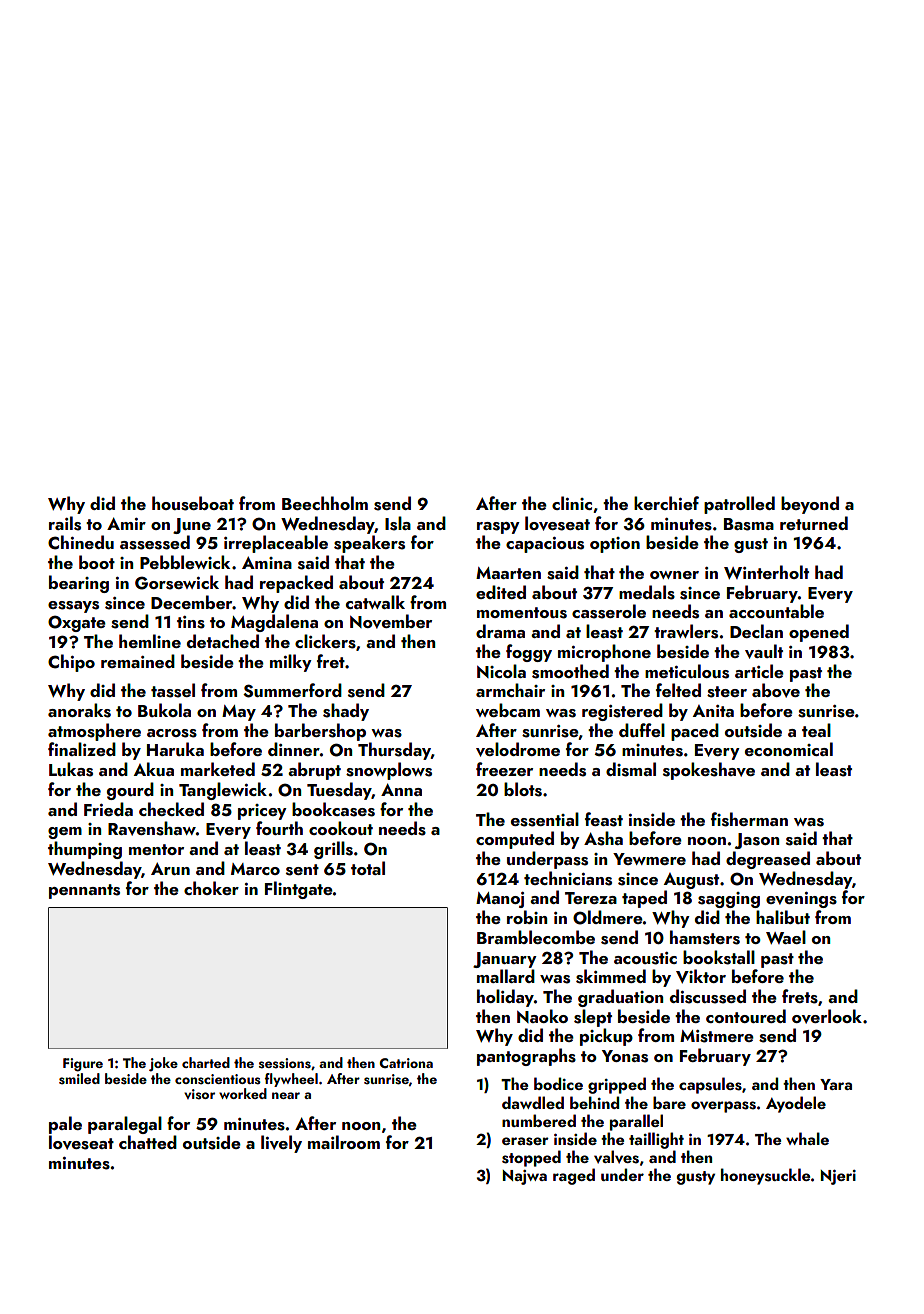  I want to click on degreased, so click(768, 860).
